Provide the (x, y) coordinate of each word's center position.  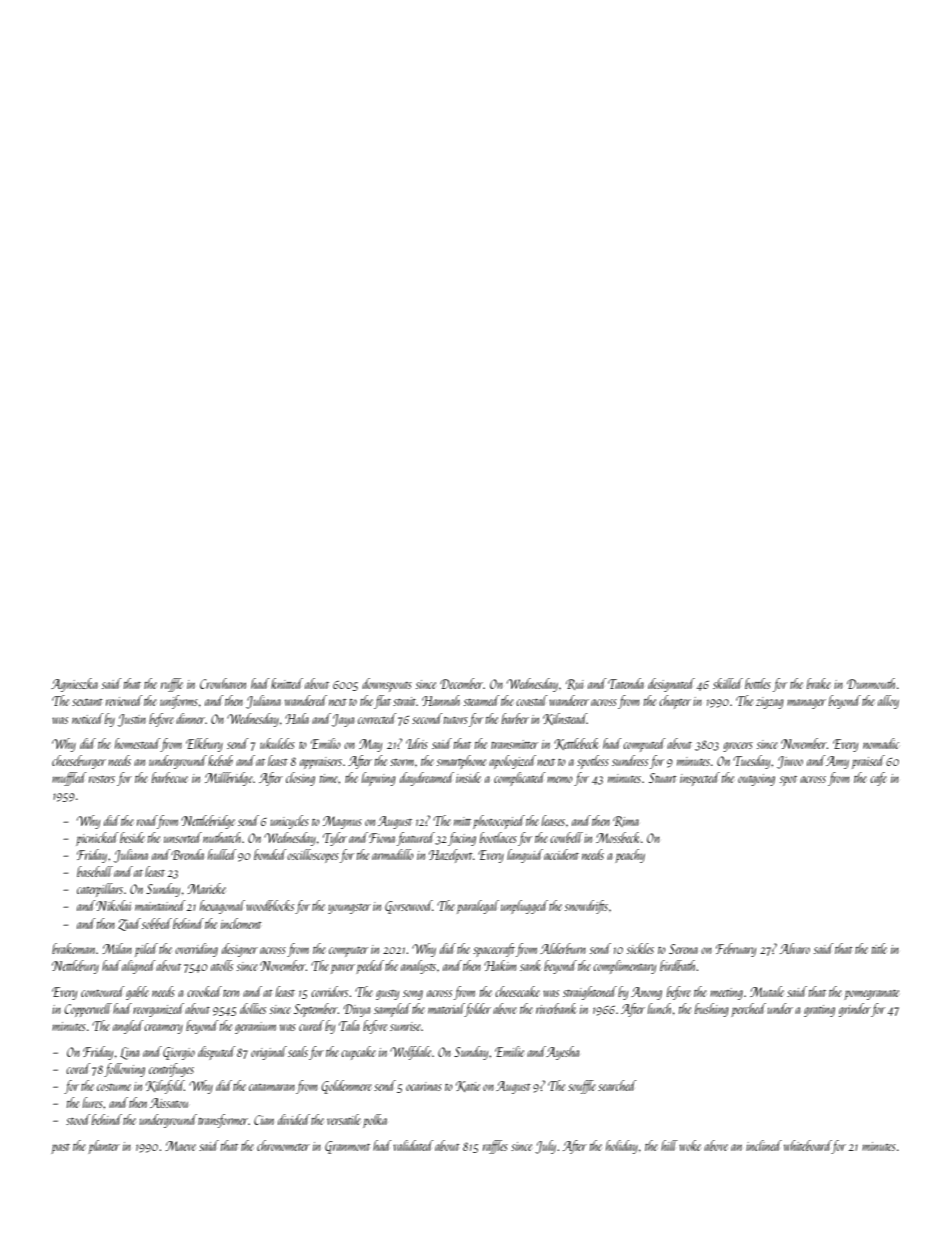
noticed (88, 718)
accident (561, 854)
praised (868, 762)
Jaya (343, 720)
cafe (878, 779)
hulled (222, 854)
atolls (222, 965)
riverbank (556, 1008)
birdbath (678, 965)
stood (78, 1119)
